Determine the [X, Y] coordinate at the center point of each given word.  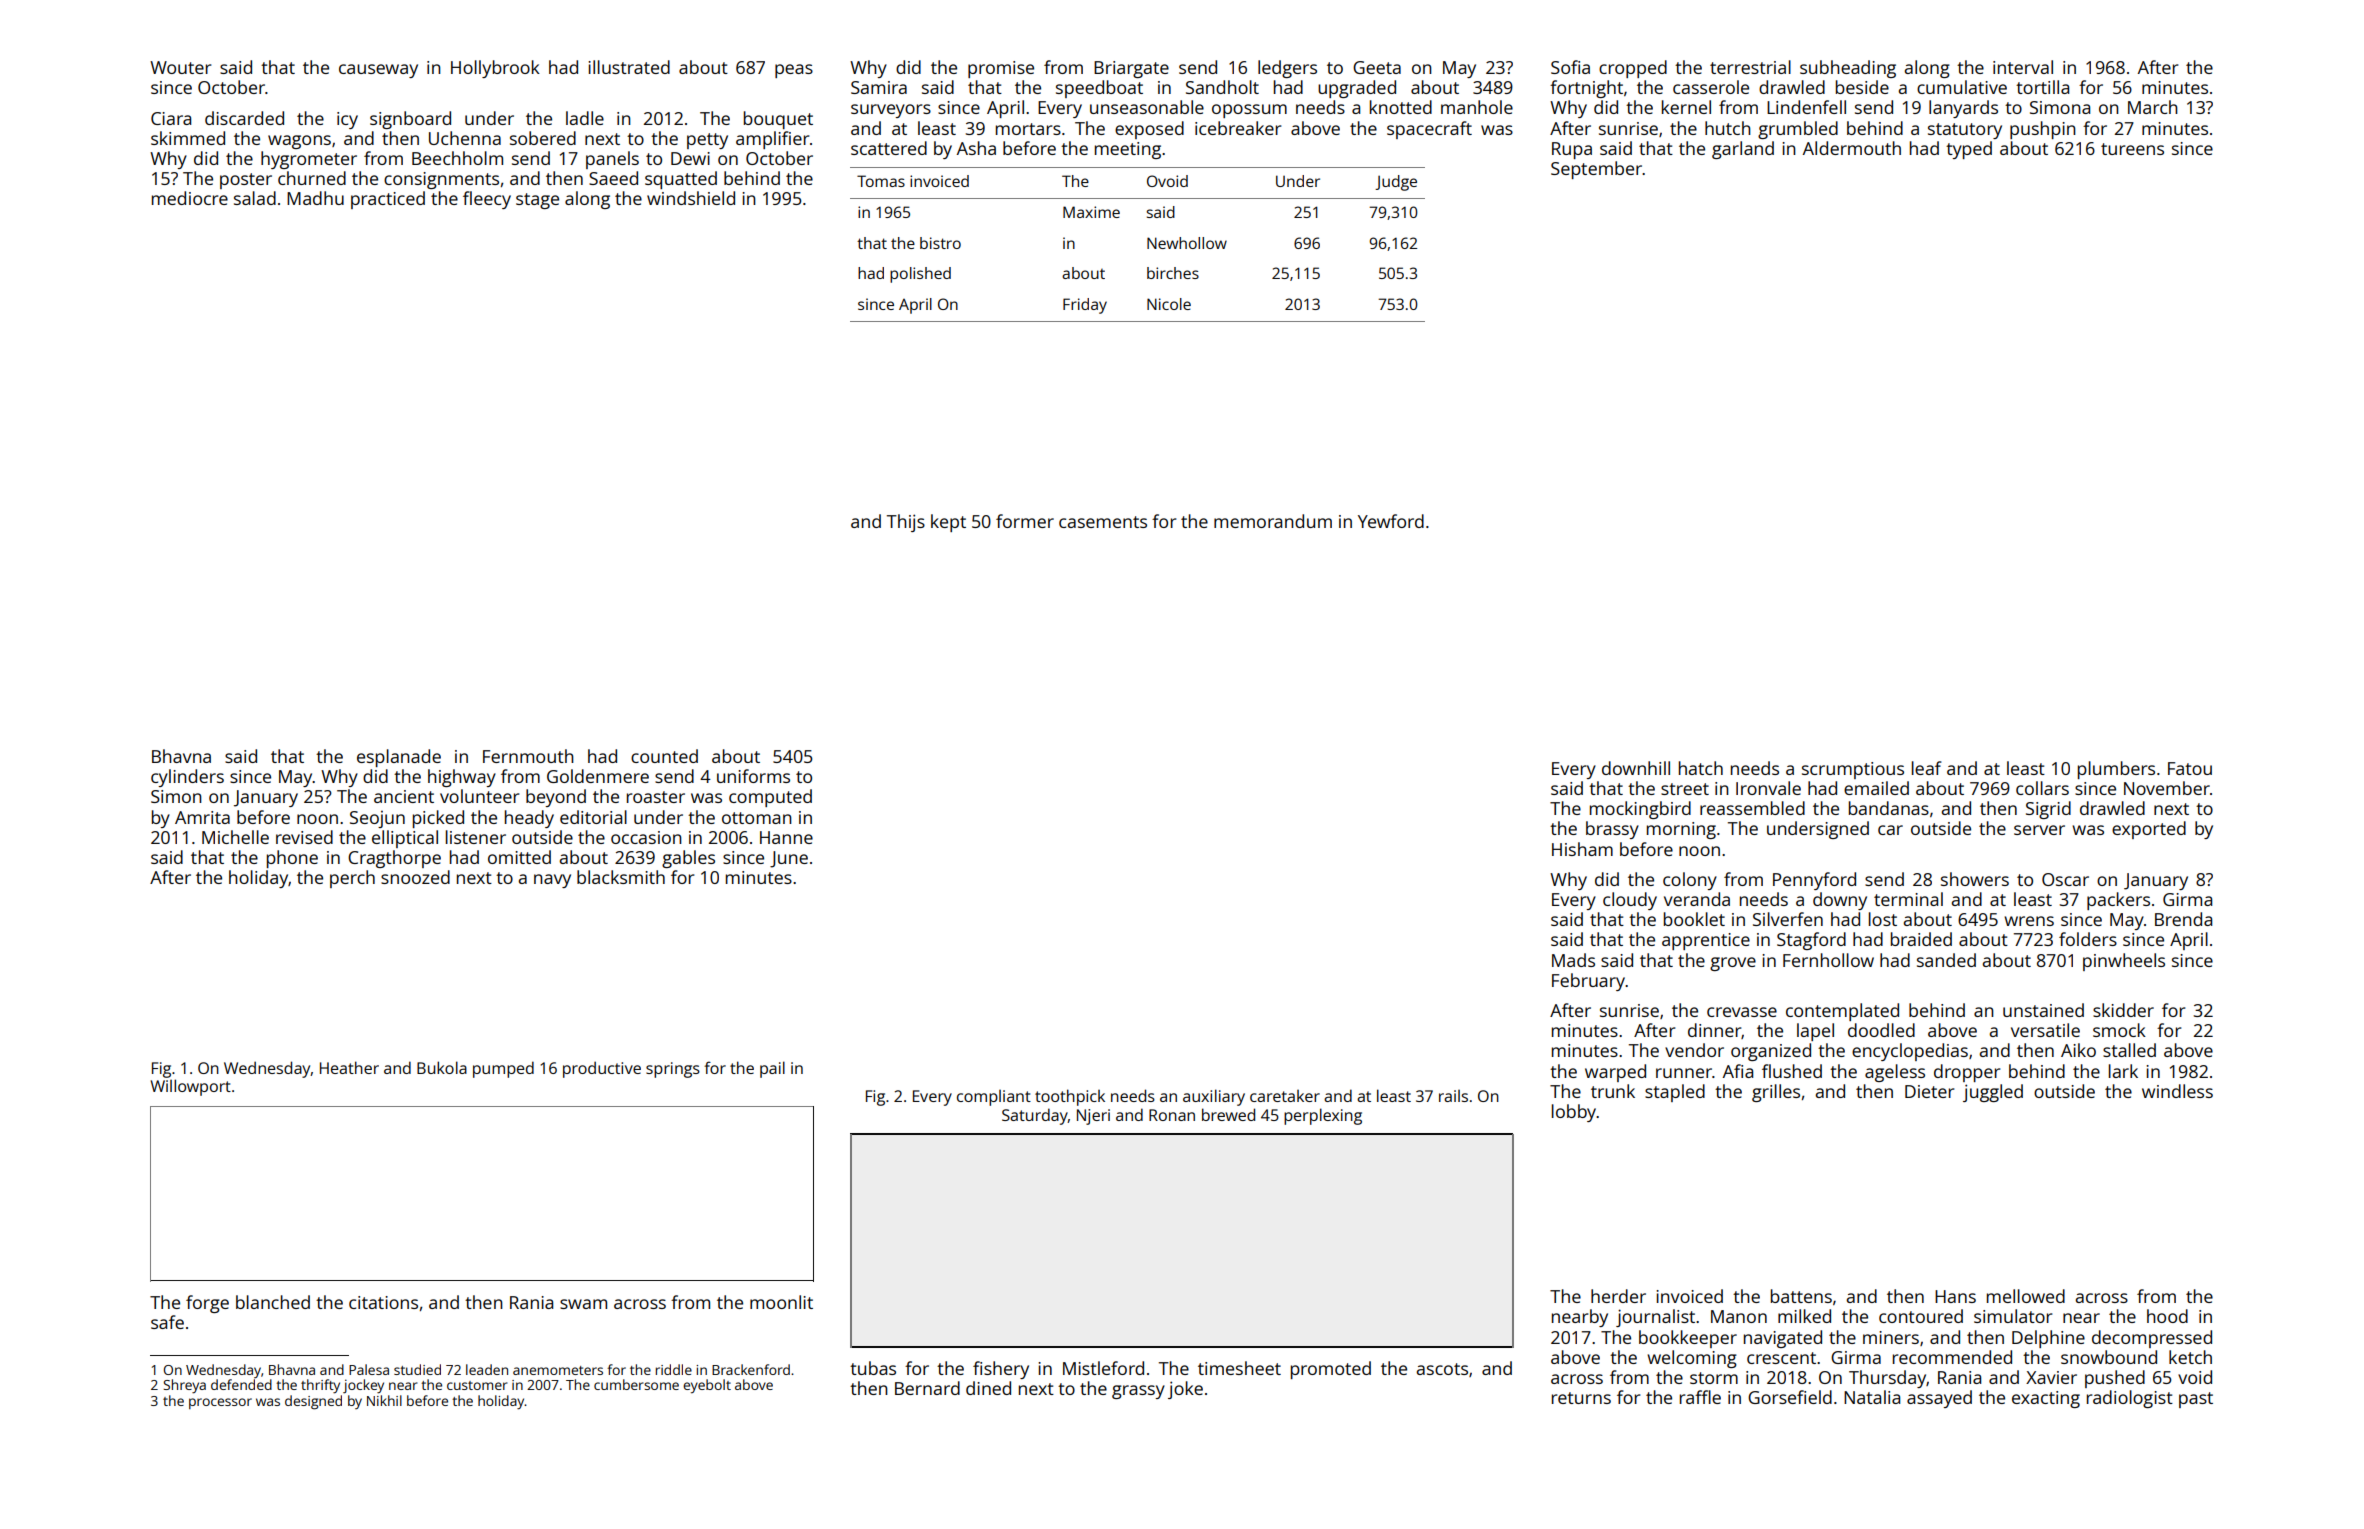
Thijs [906, 523]
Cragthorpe [394, 859]
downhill [1636, 768]
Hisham [1582, 849]
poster [246, 181]
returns [1581, 1398]
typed [1969, 150]
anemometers [558, 1370]
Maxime [1091, 212]
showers [1975, 879]
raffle [1700, 1397]
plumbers [2116, 770]
